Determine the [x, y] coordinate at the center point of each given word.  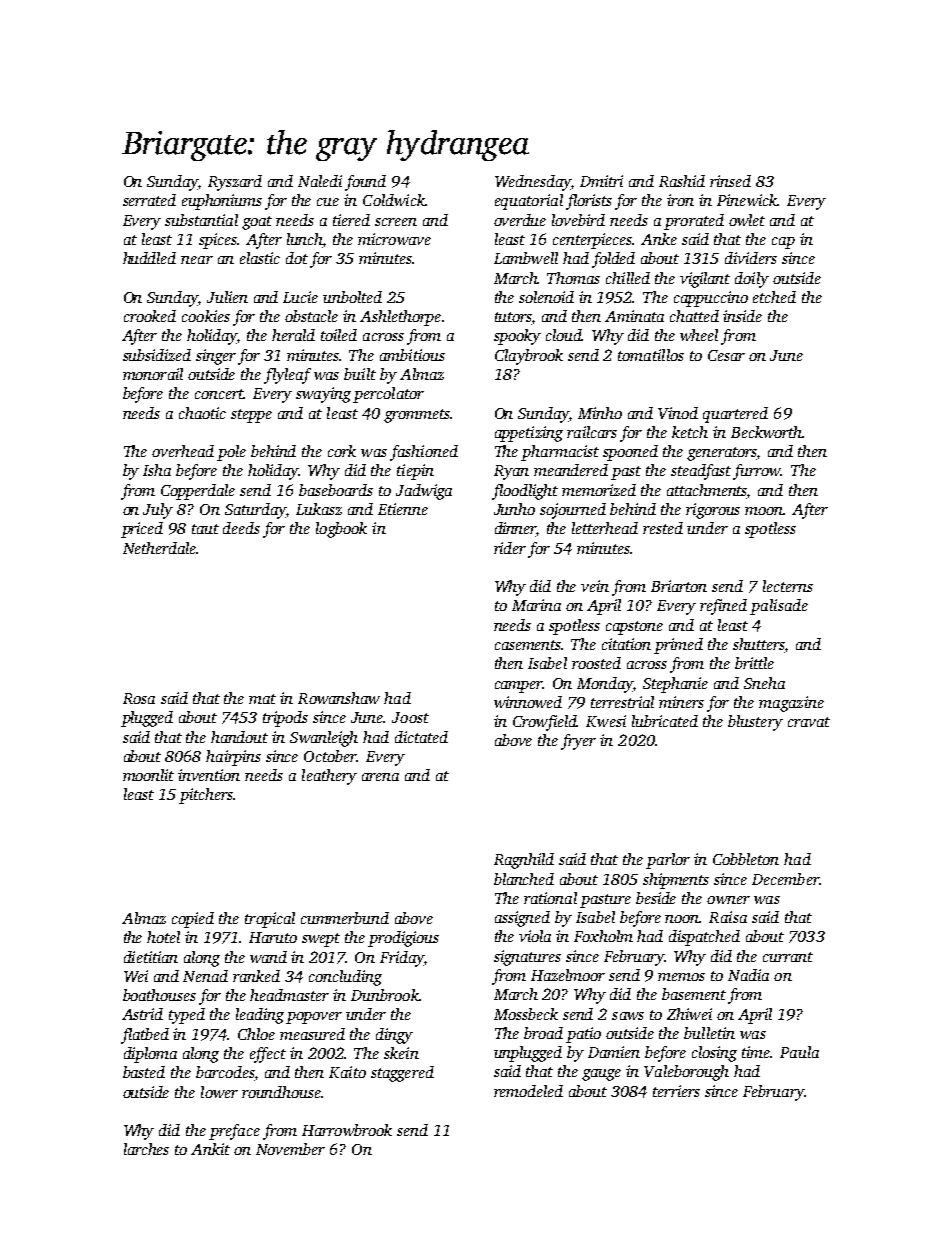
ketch [690, 432]
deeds [241, 528]
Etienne [403, 509]
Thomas [573, 278]
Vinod [678, 413]
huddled [149, 258]
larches [146, 1149]
